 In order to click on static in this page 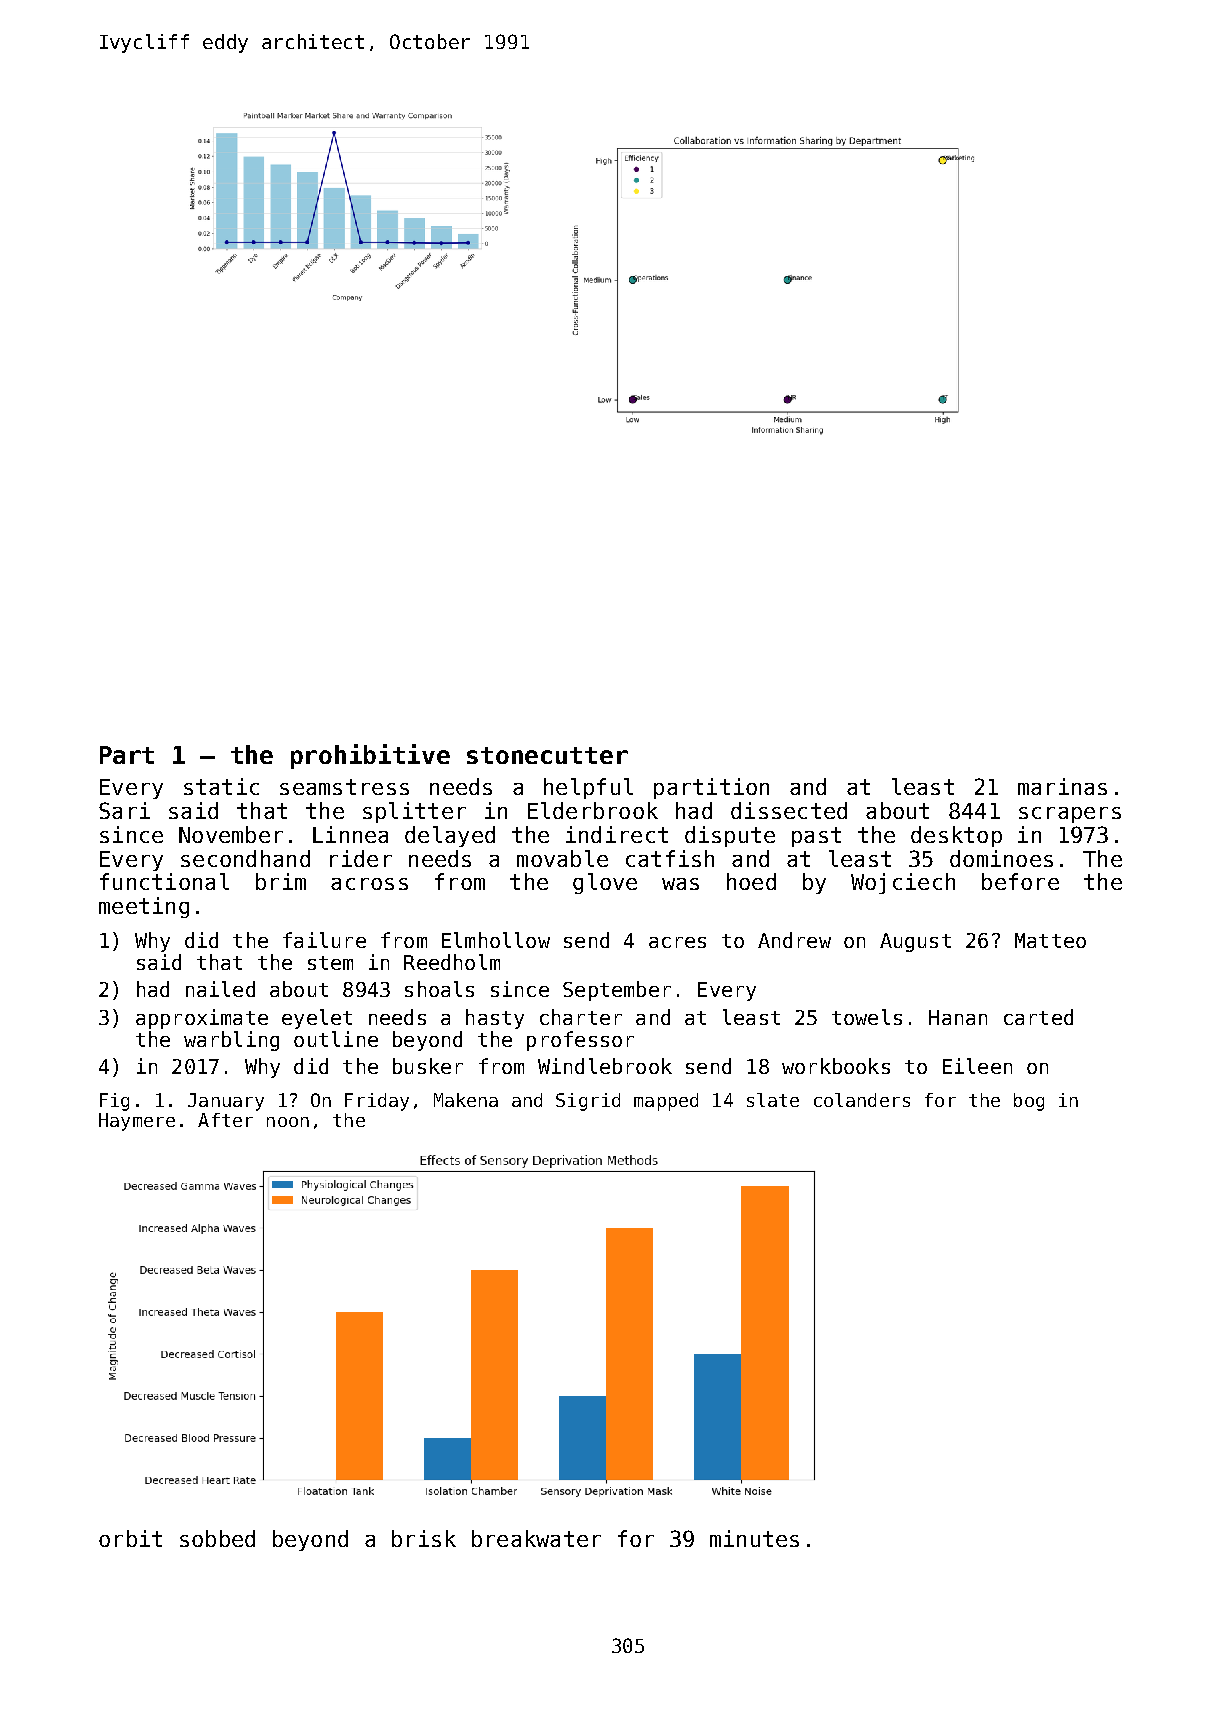, I will do `click(221, 786)`.
